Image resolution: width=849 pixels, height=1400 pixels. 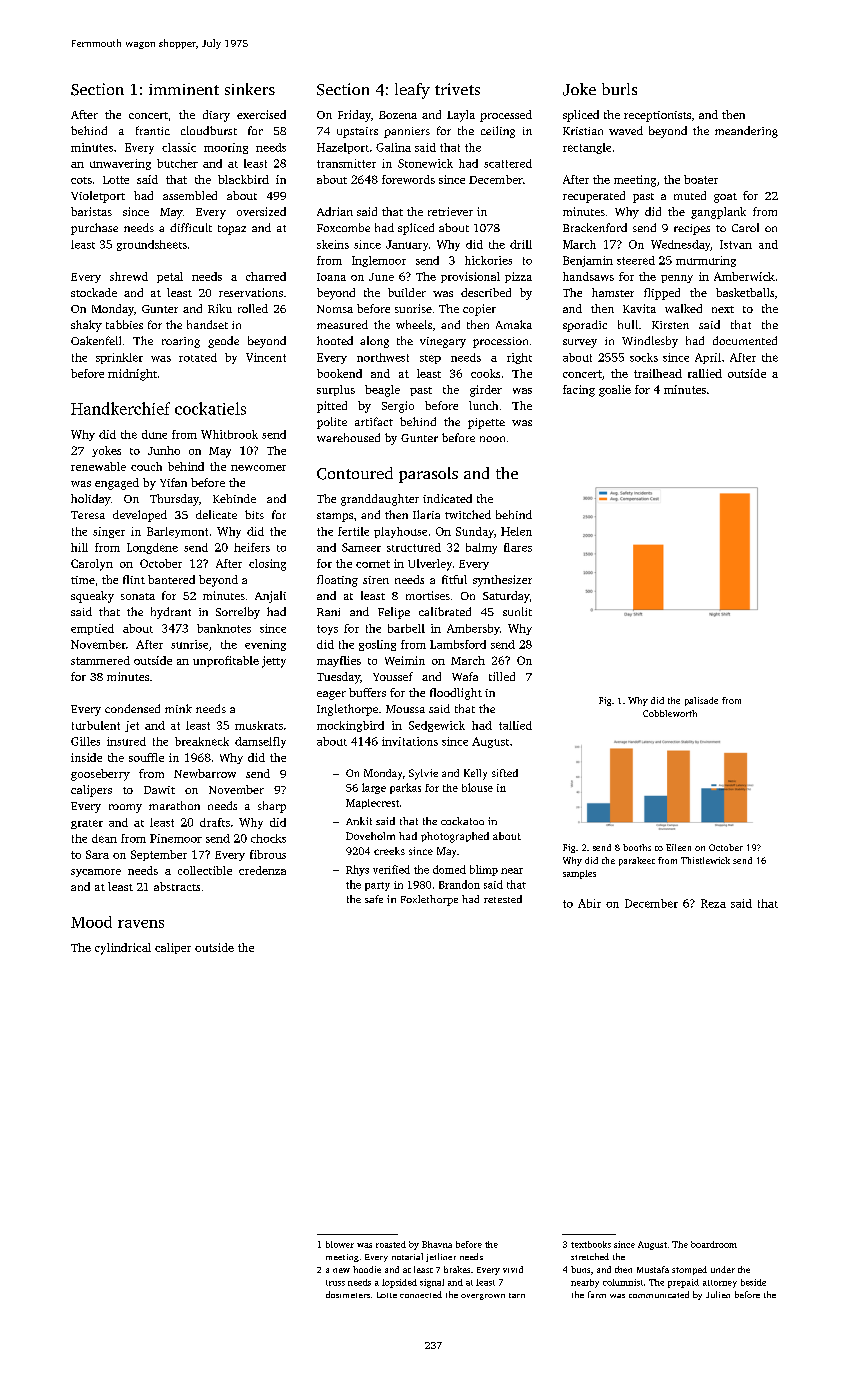 What do you see at coordinates (357, 132) in the screenshot?
I see `upstairs` at bounding box center [357, 132].
